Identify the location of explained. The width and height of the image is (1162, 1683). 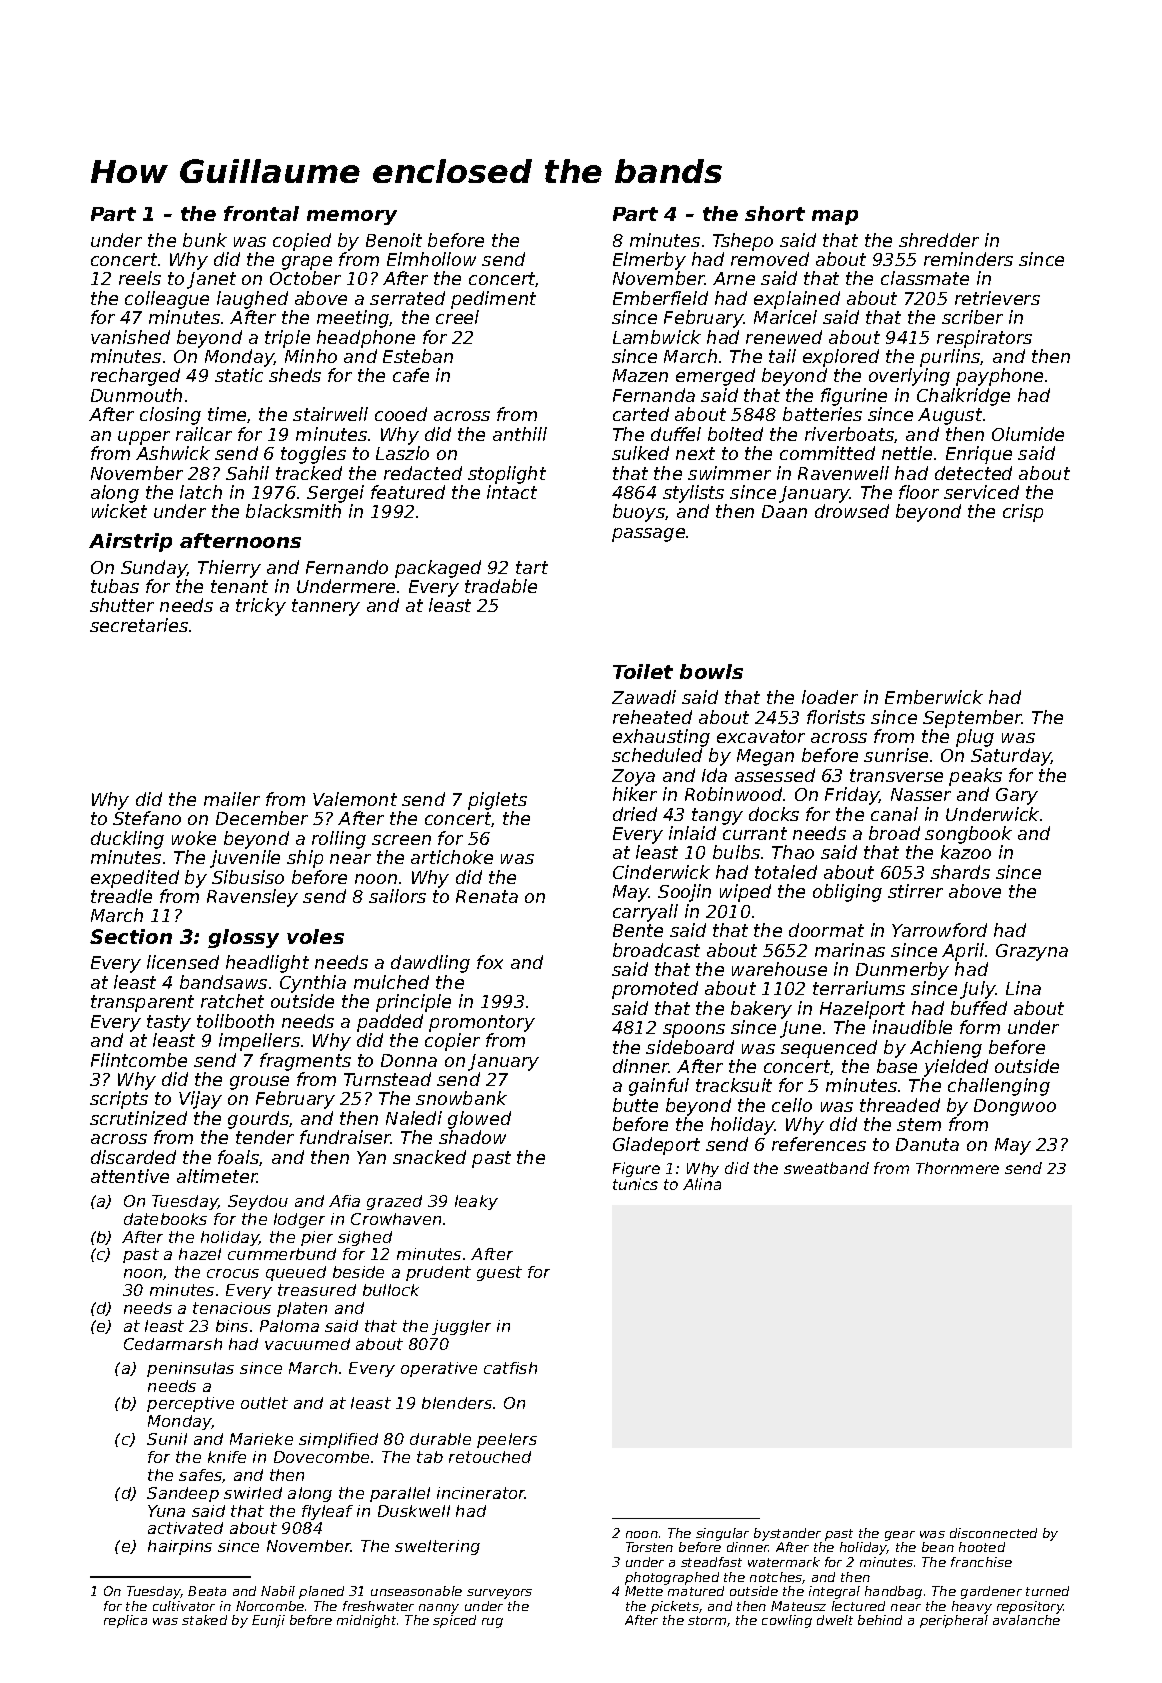
(797, 300).
